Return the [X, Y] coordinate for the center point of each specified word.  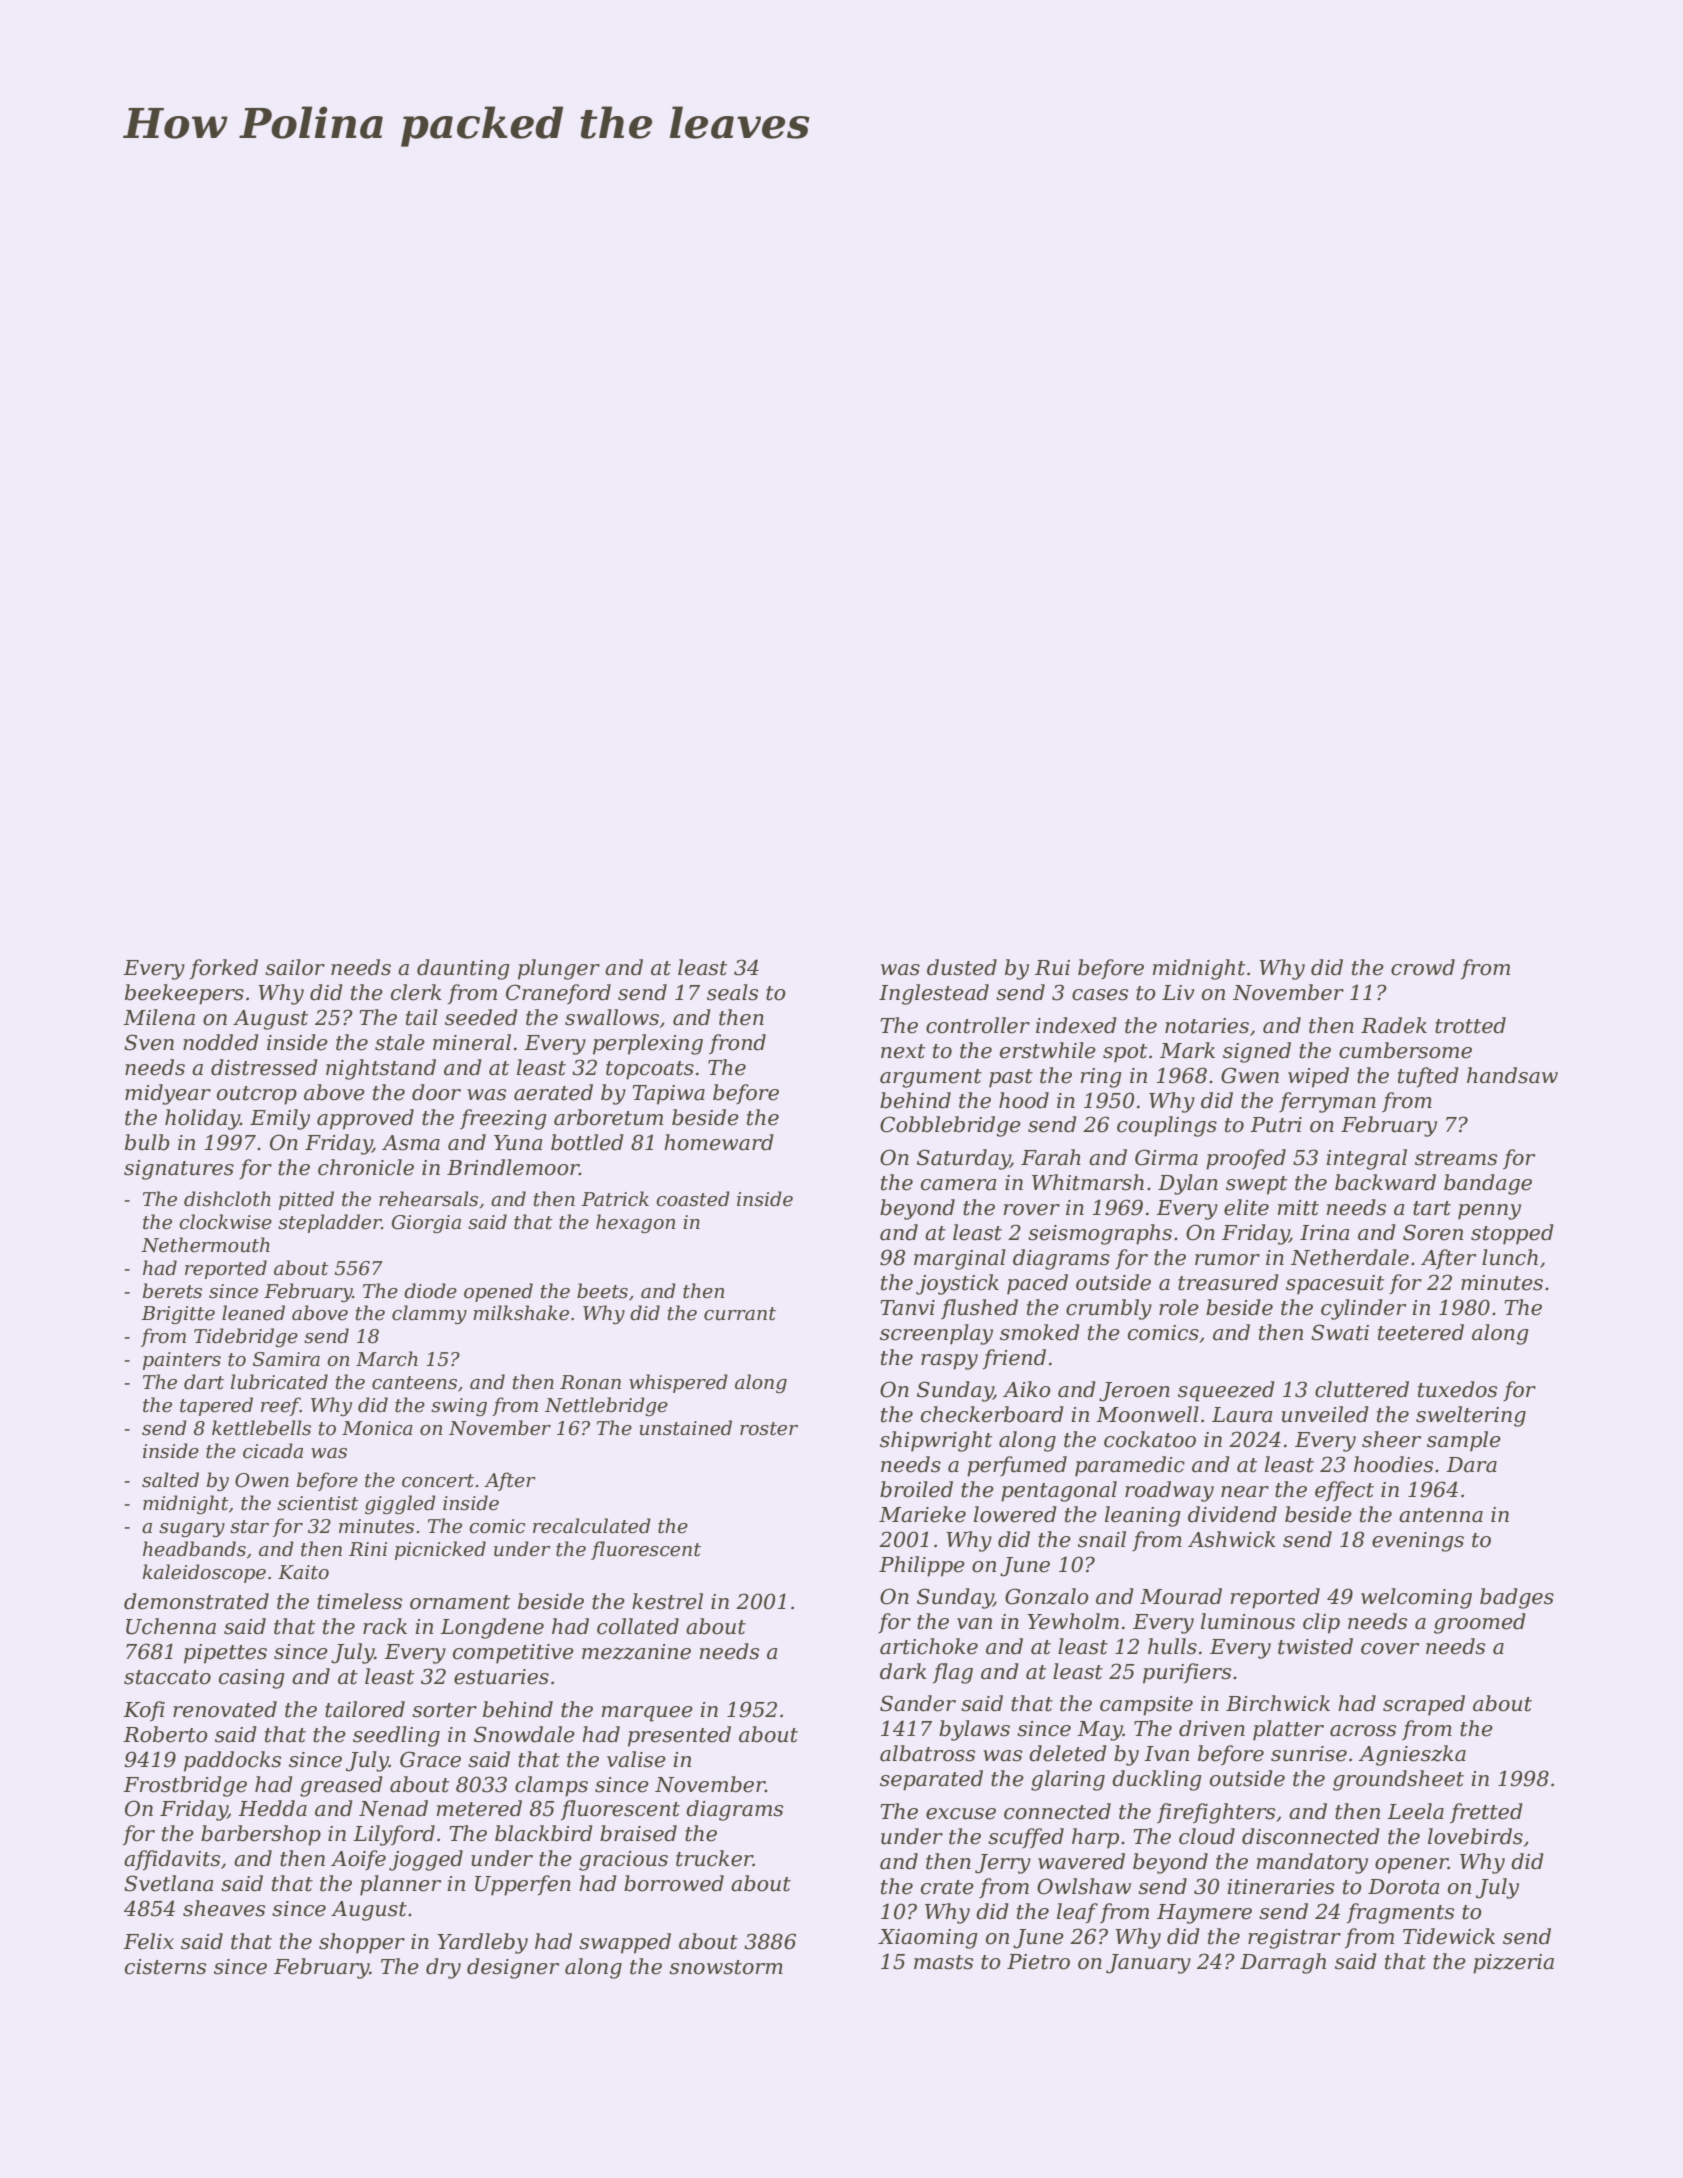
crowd [1423, 967]
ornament [460, 1602]
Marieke [922, 1514]
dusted [962, 967]
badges [1517, 1598]
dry [443, 1968]
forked [224, 969]
